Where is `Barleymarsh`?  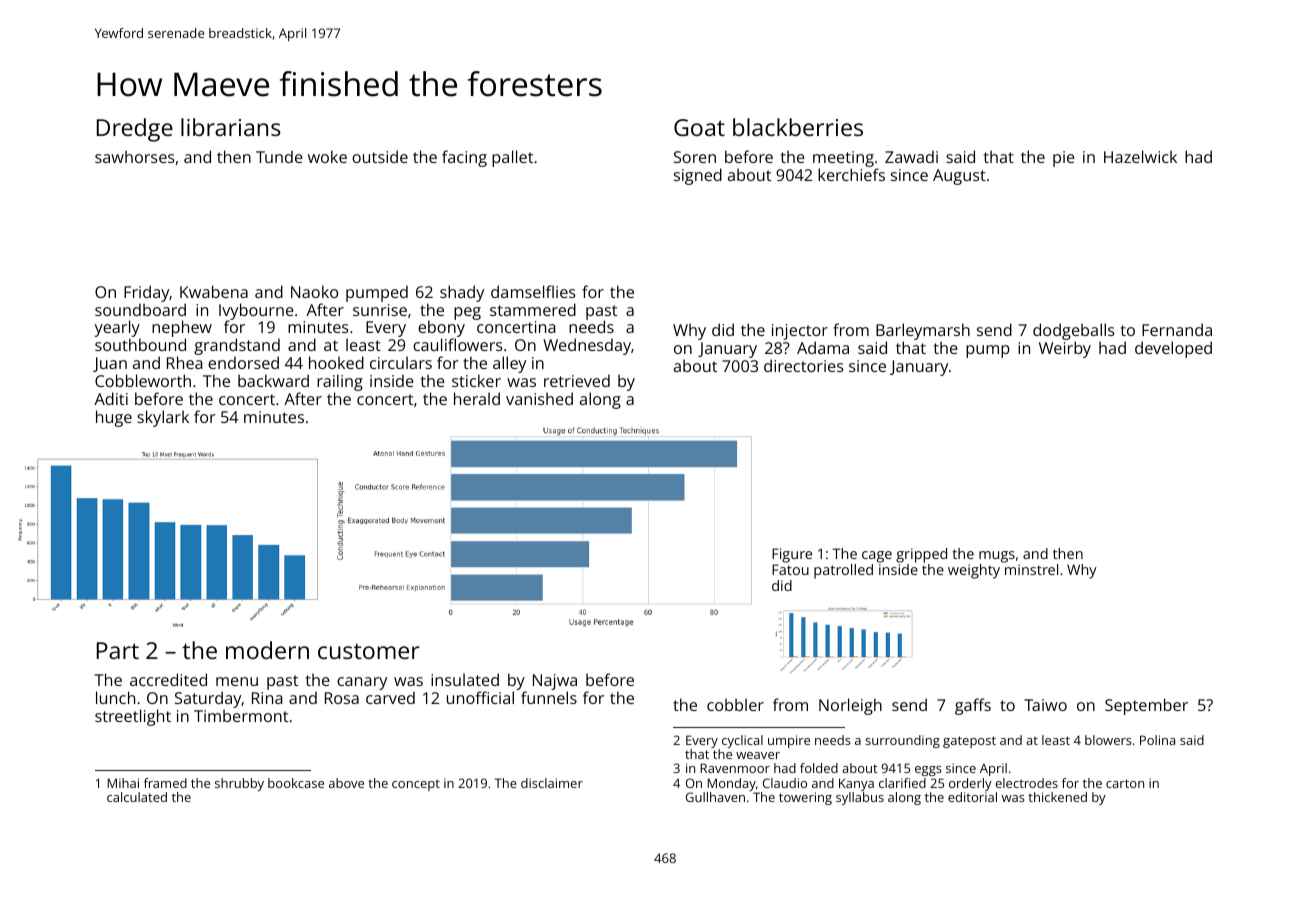
Barleymarsh is located at coordinates (923, 331).
